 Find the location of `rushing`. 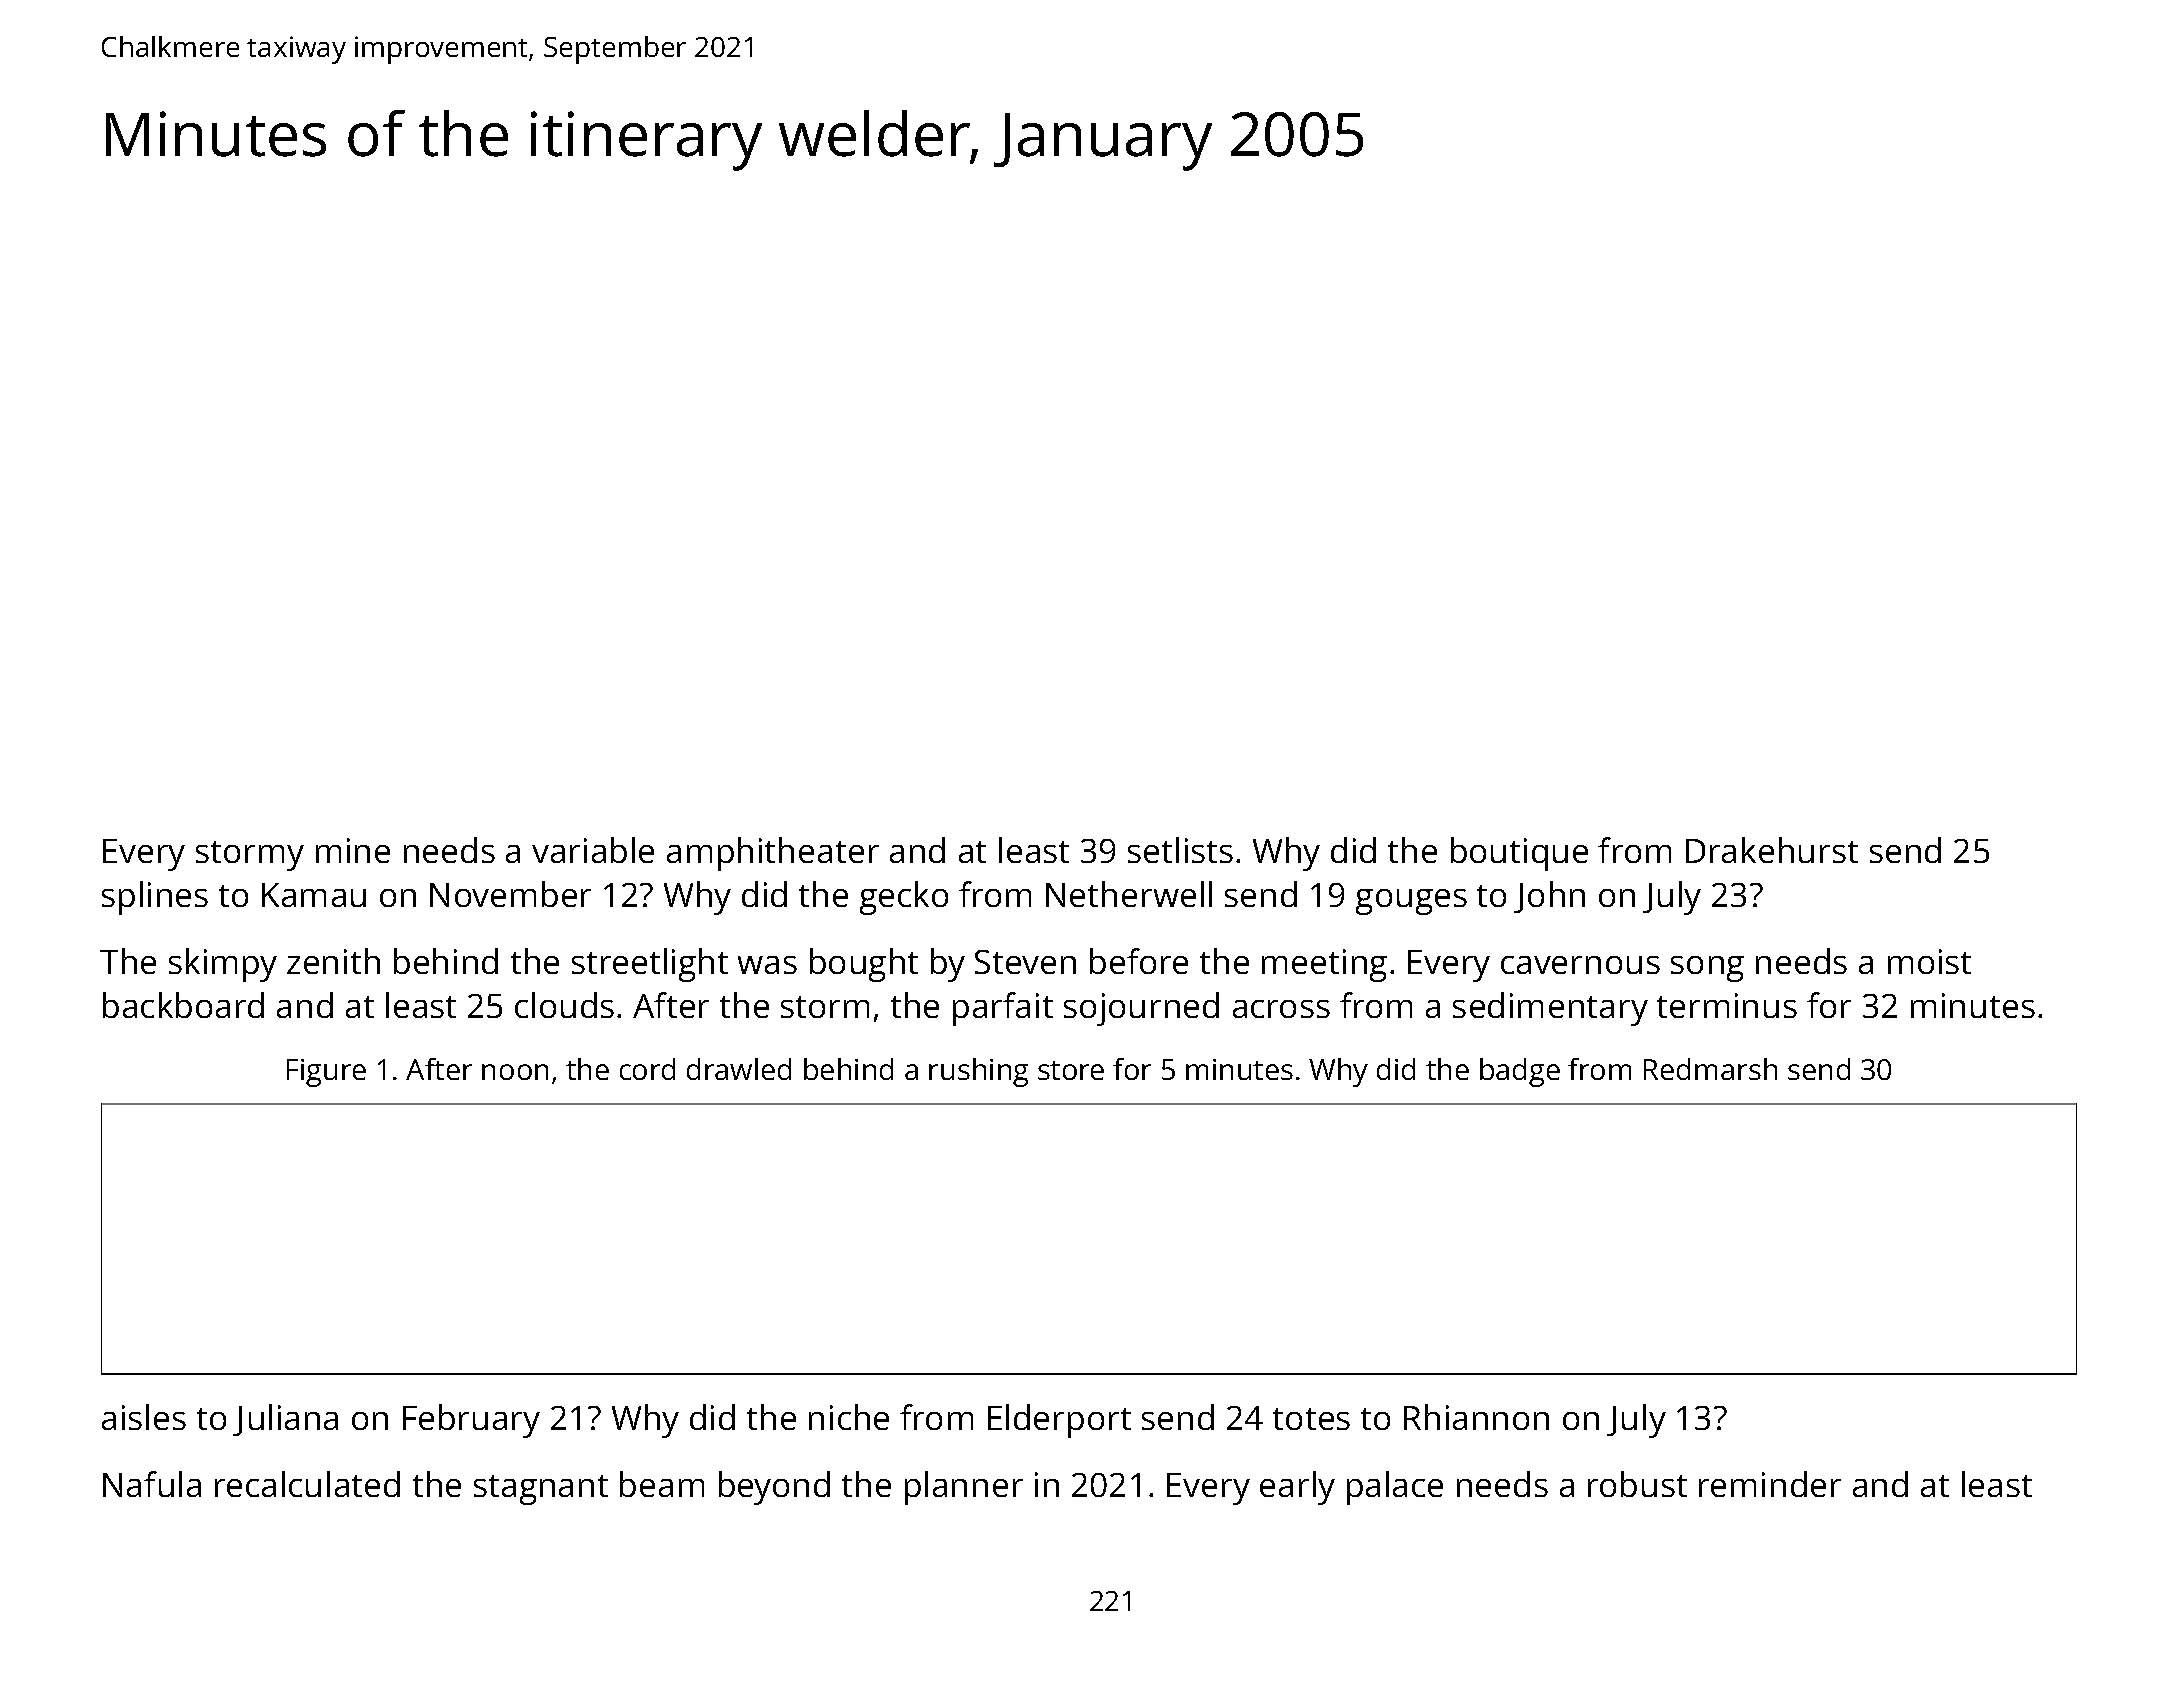

rushing is located at coordinates (978, 1072).
